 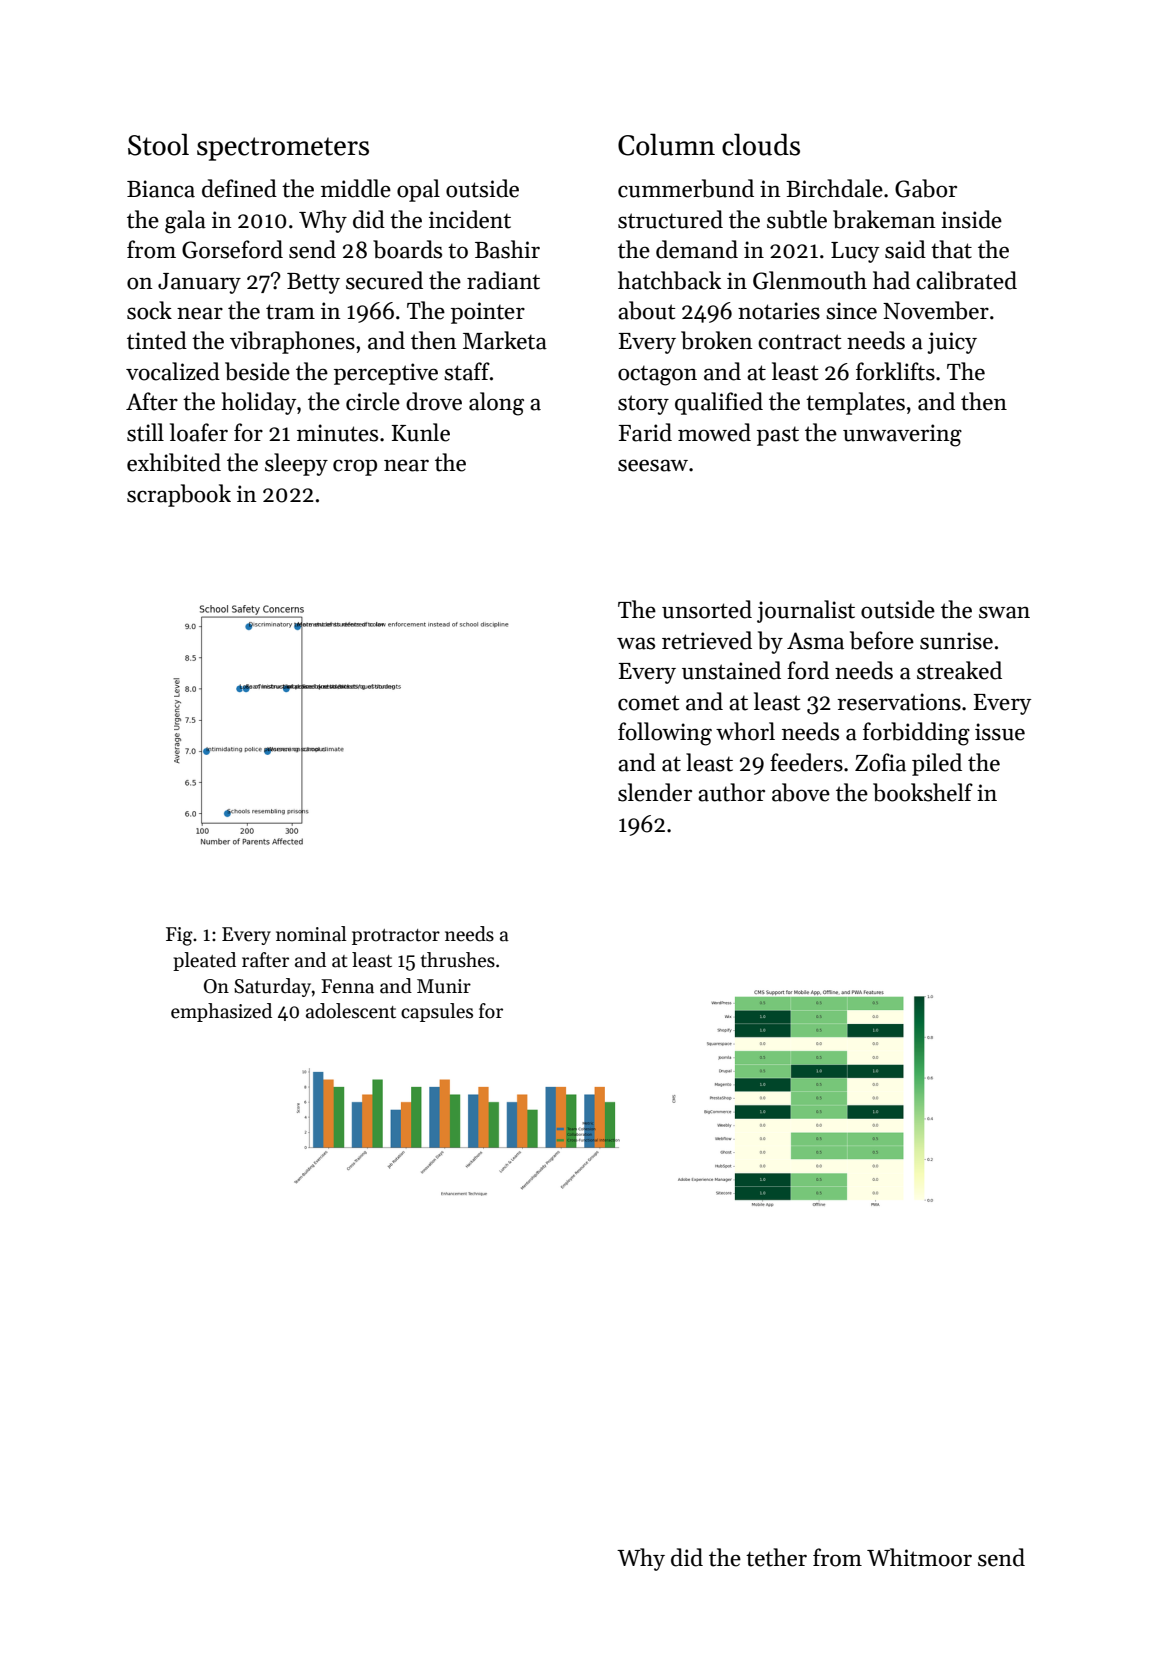 I want to click on Marketa, so click(x=505, y=340).
